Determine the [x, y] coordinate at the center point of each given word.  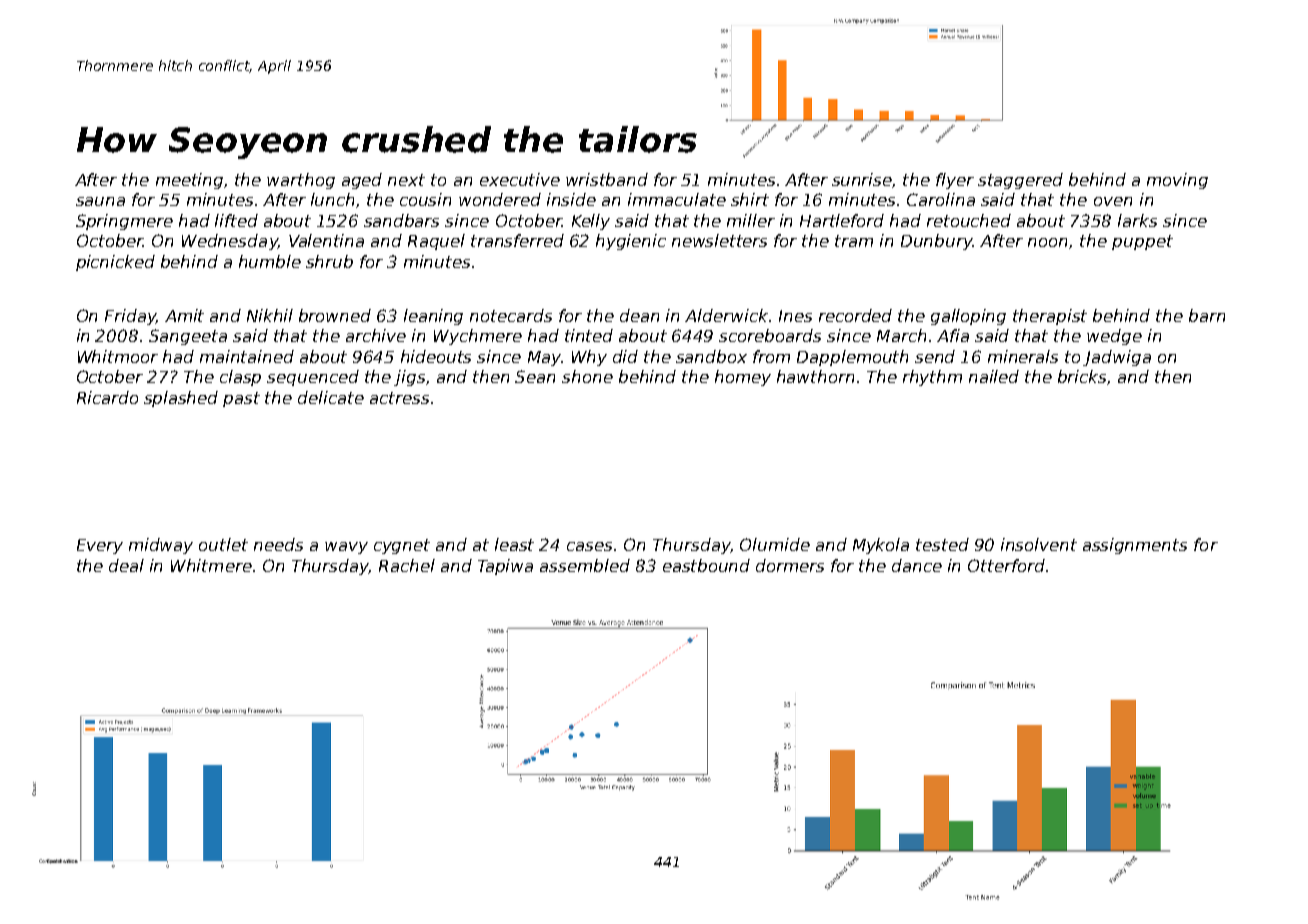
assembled [585, 565]
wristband [607, 179]
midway [161, 546]
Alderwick [726, 315]
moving [1177, 181]
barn [1207, 315]
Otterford [1006, 565]
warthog [301, 181]
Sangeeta [188, 337]
